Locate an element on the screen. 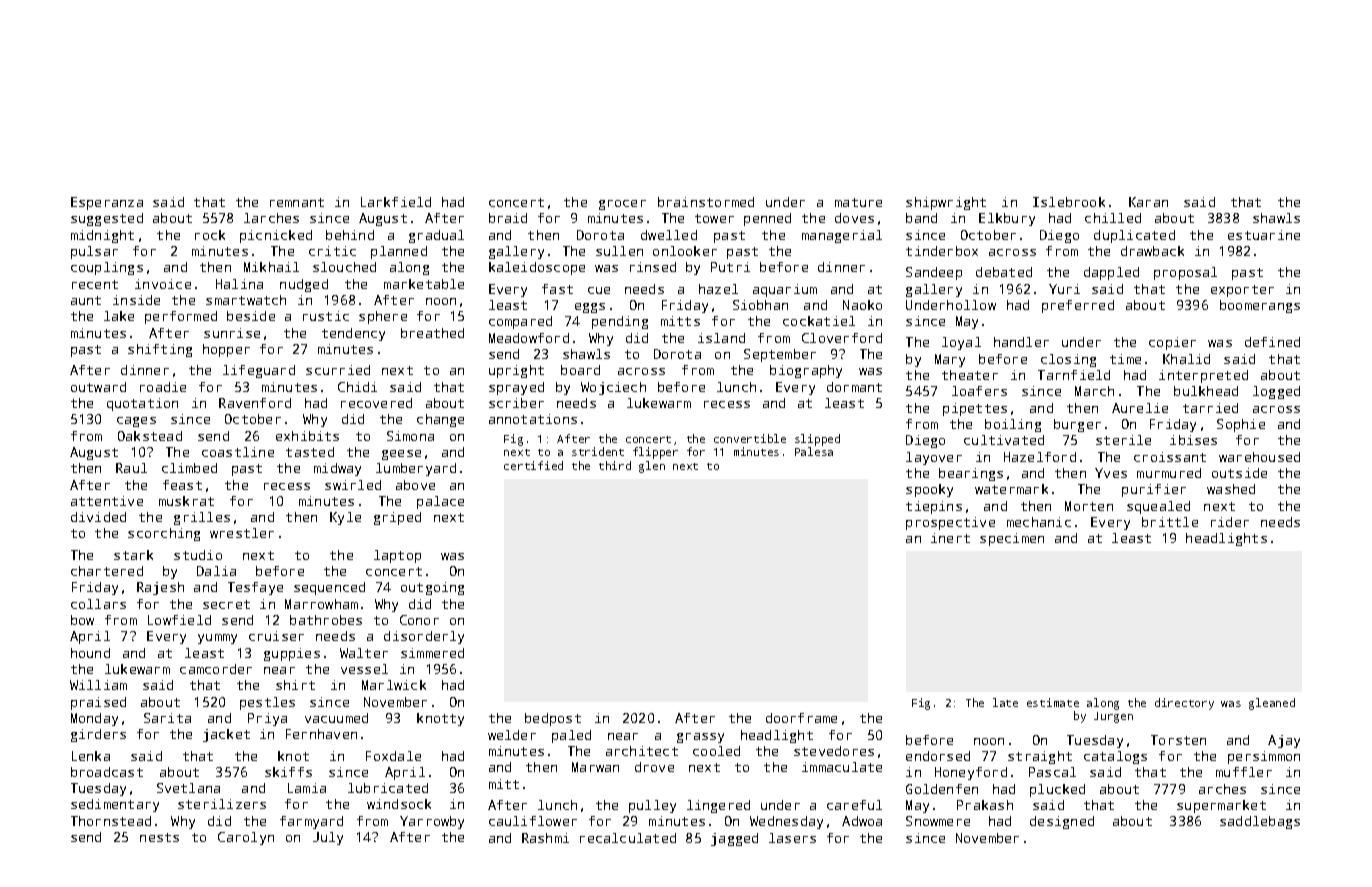 This screenshot has width=1372, height=887. boomerangs is located at coordinates (1260, 306).
